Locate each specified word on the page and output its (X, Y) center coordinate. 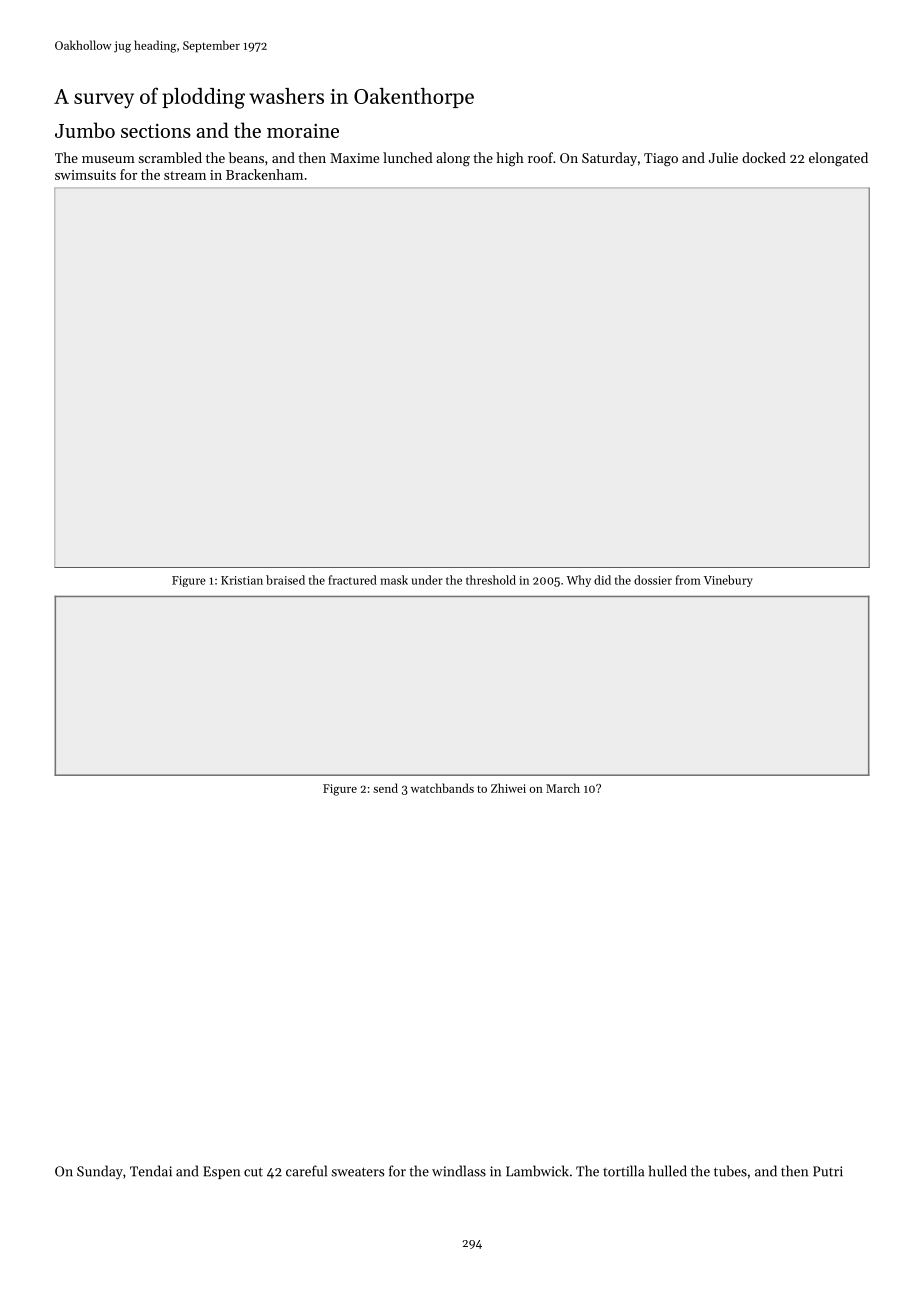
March (563, 788)
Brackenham (264, 174)
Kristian (242, 580)
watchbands (442, 788)
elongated (838, 159)
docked (764, 157)
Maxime (354, 158)
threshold (491, 580)
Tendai (151, 1171)
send (385, 788)
